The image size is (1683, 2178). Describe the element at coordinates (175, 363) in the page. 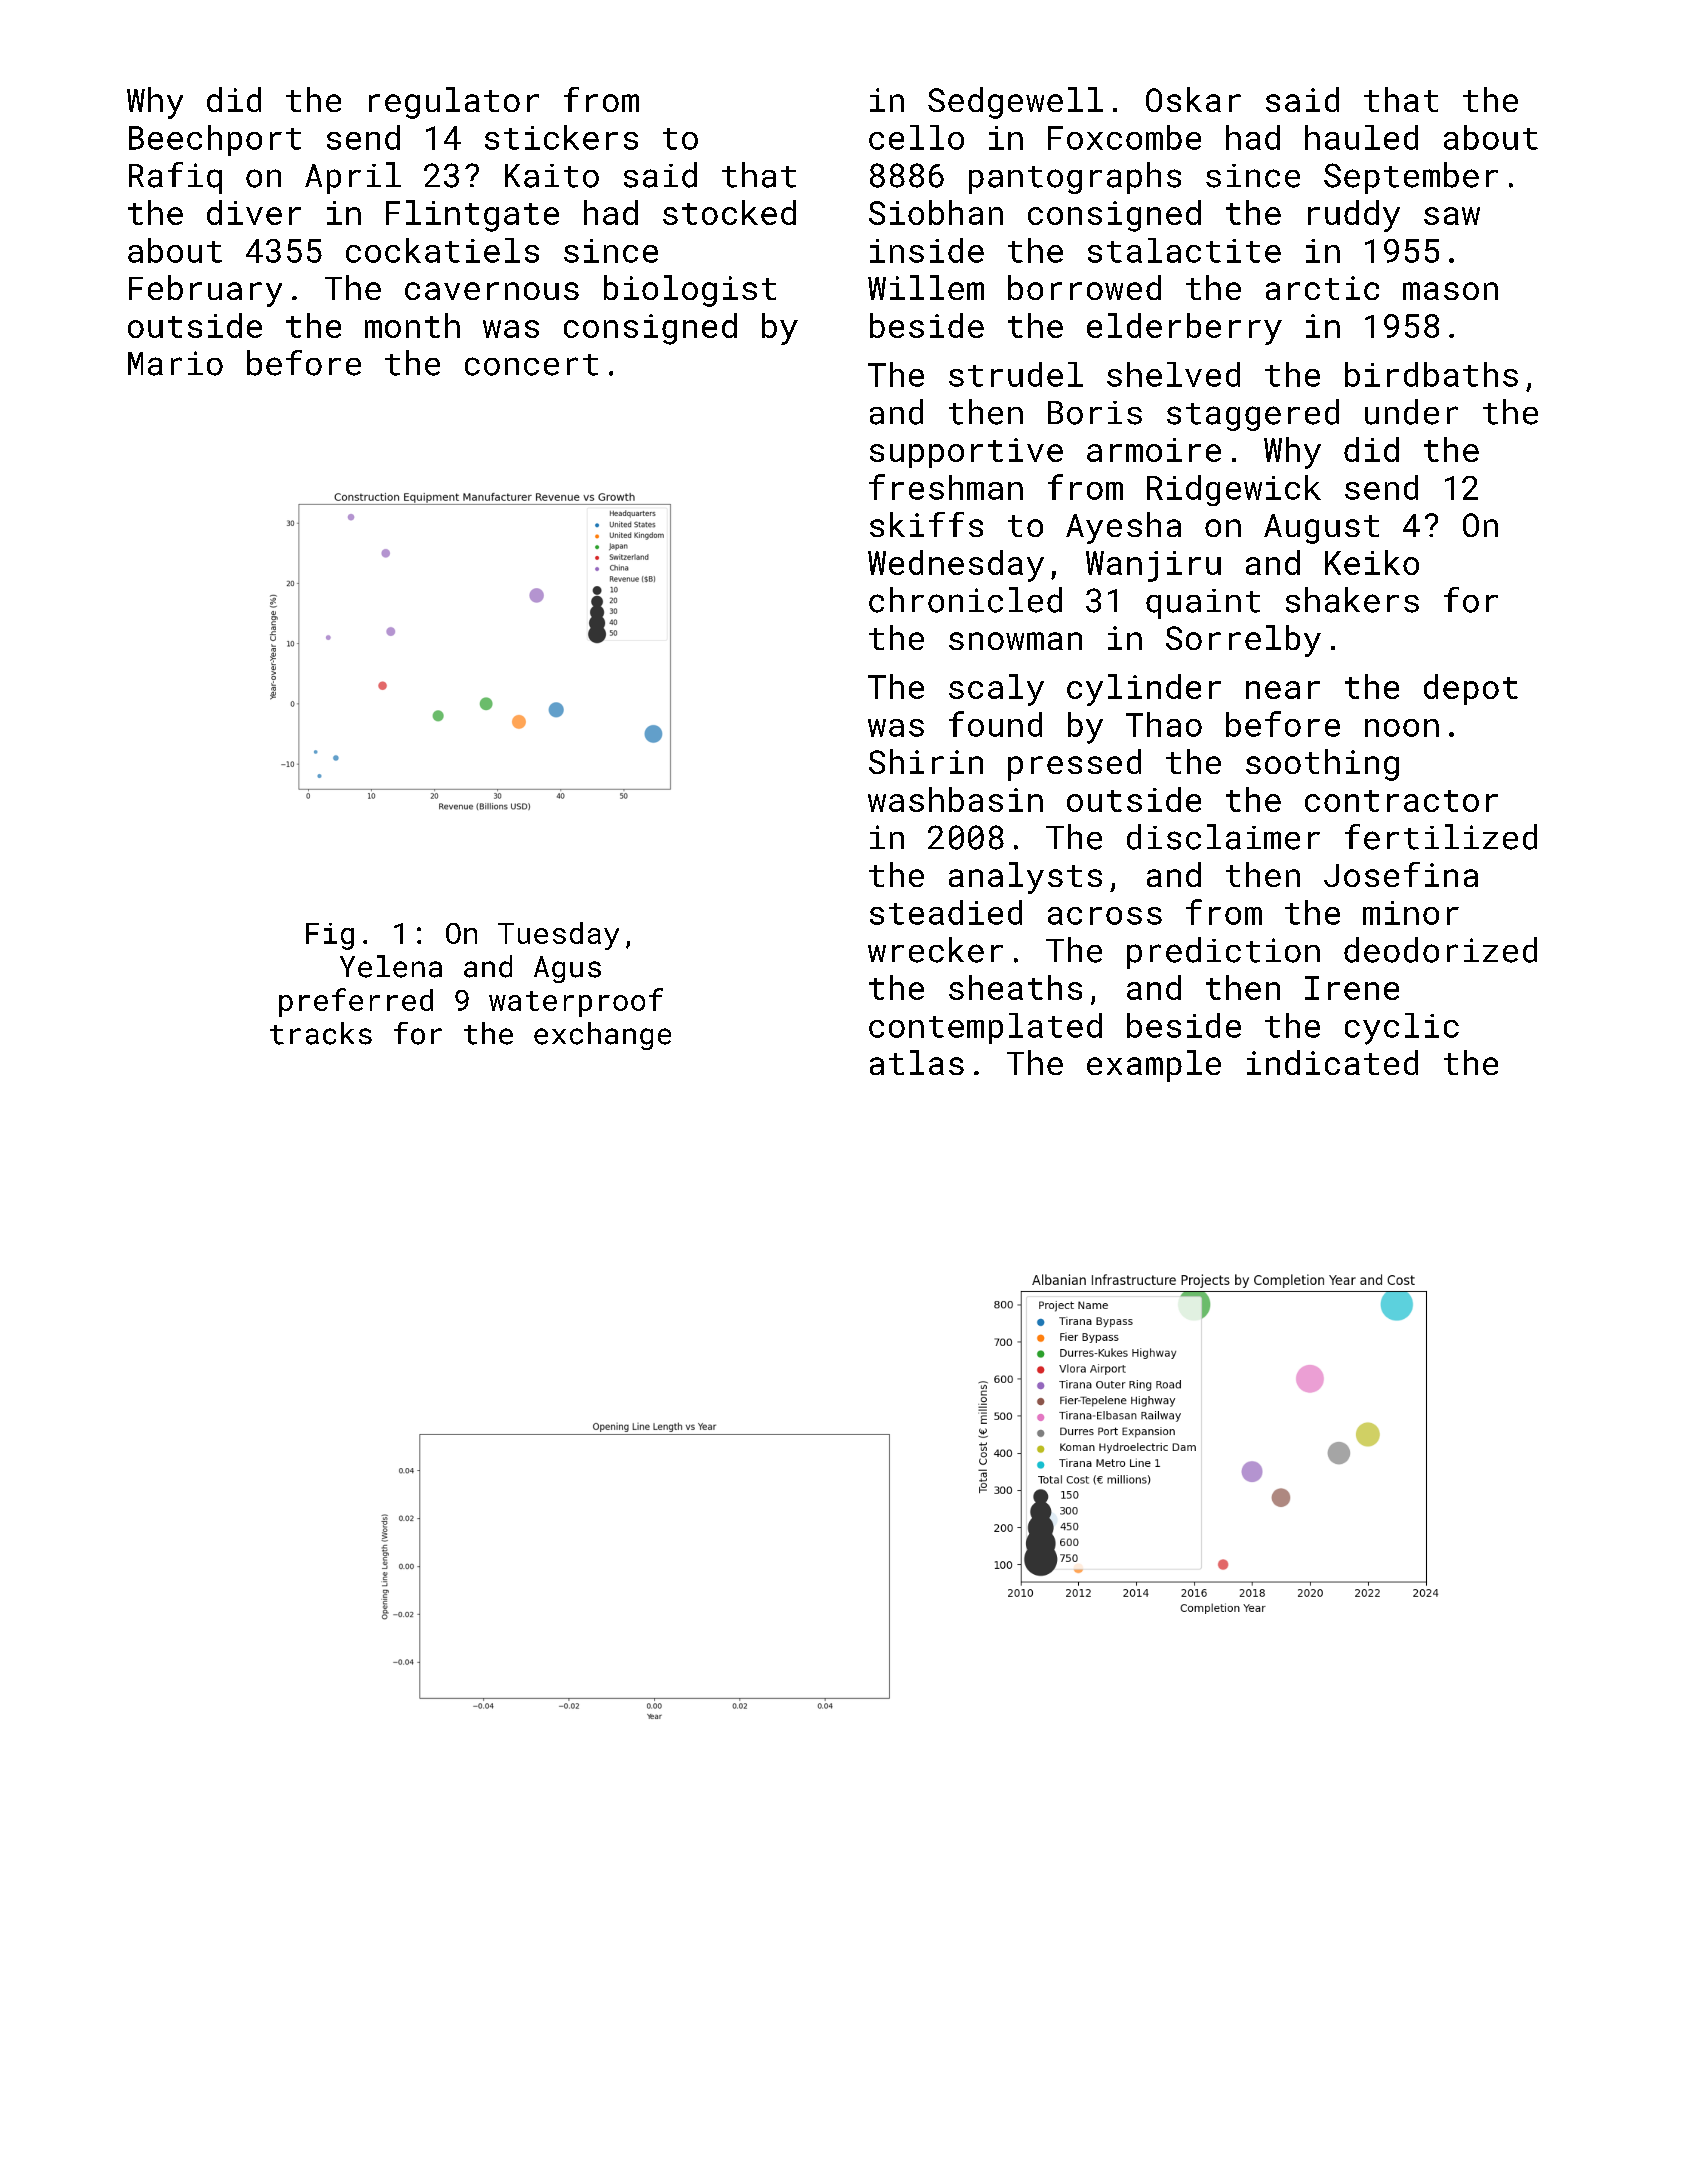

I see `Mario` at that location.
